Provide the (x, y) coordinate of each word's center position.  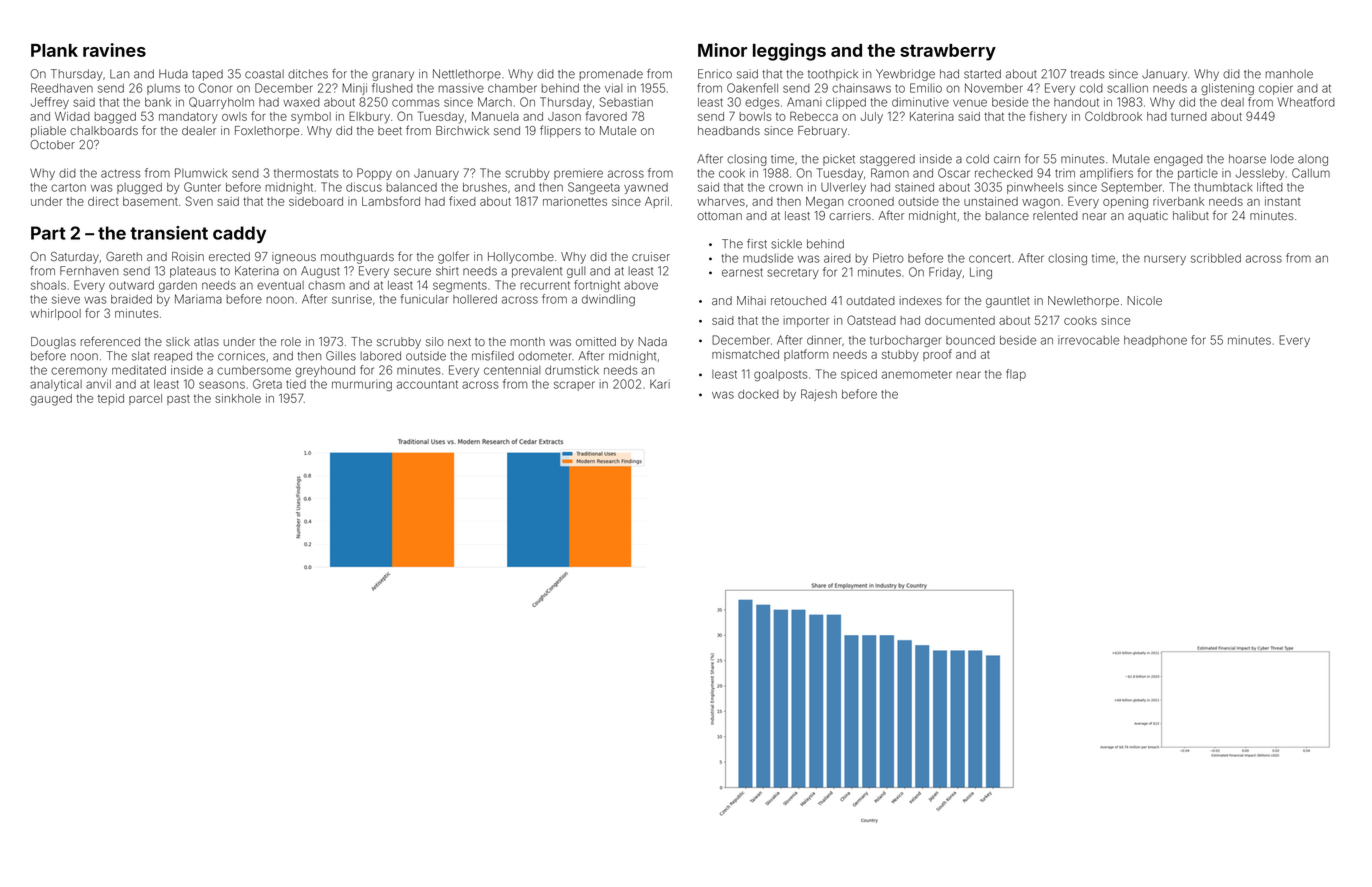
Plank (54, 50)
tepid (111, 399)
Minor (722, 50)
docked (758, 394)
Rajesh (819, 395)
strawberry (948, 52)
